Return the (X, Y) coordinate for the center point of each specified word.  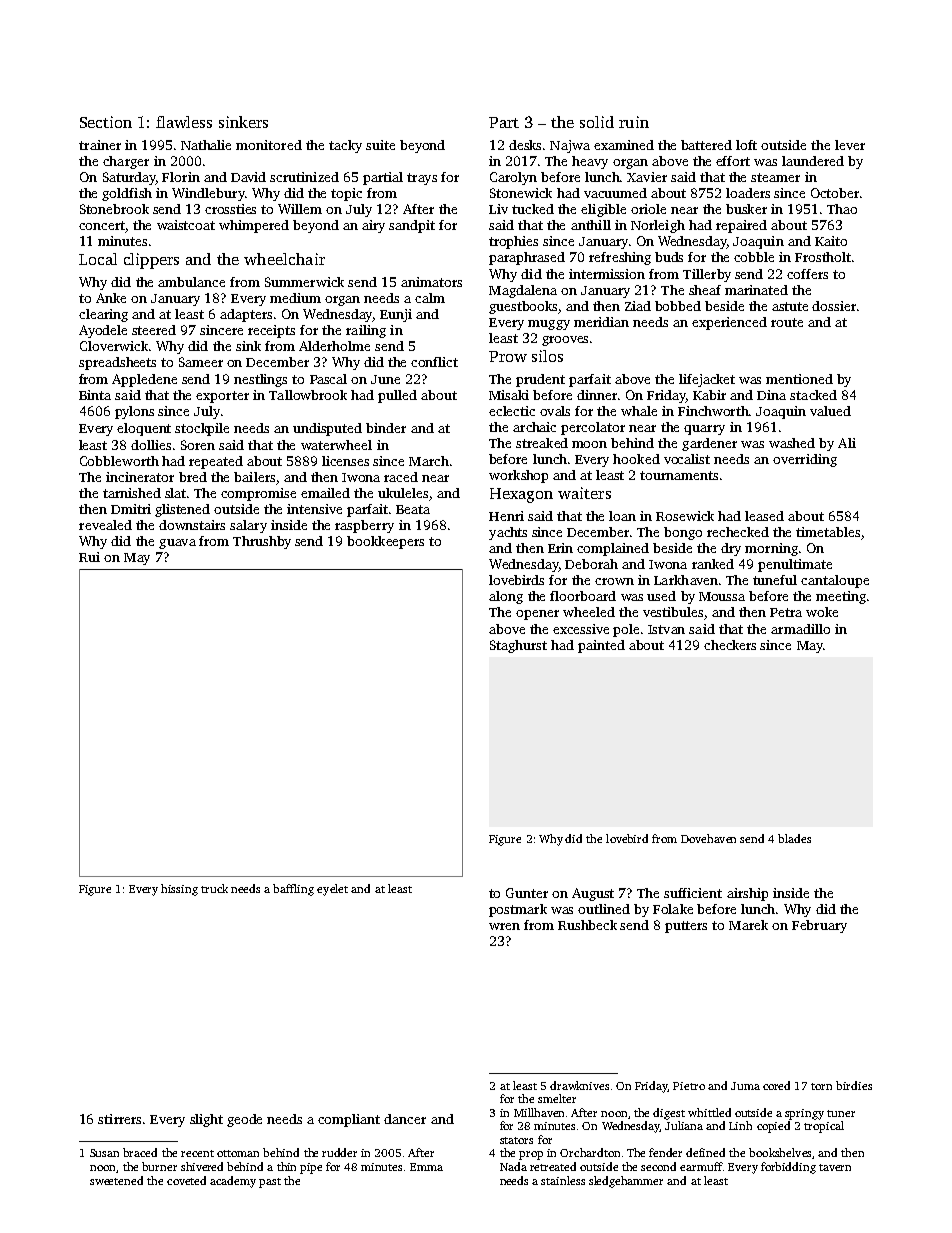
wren (504, 926)
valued (830, 411)
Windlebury (208, 194)
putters (686, 927)
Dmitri (131, 509)
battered (706, 145)
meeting (841, 597)
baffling (293, 890)
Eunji (396, 315)
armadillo (800, 629)
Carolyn (513, 178)
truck (214, 888)
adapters (246, 315)
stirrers (119, 1119)
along (506, 597)
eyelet (332, 890)
